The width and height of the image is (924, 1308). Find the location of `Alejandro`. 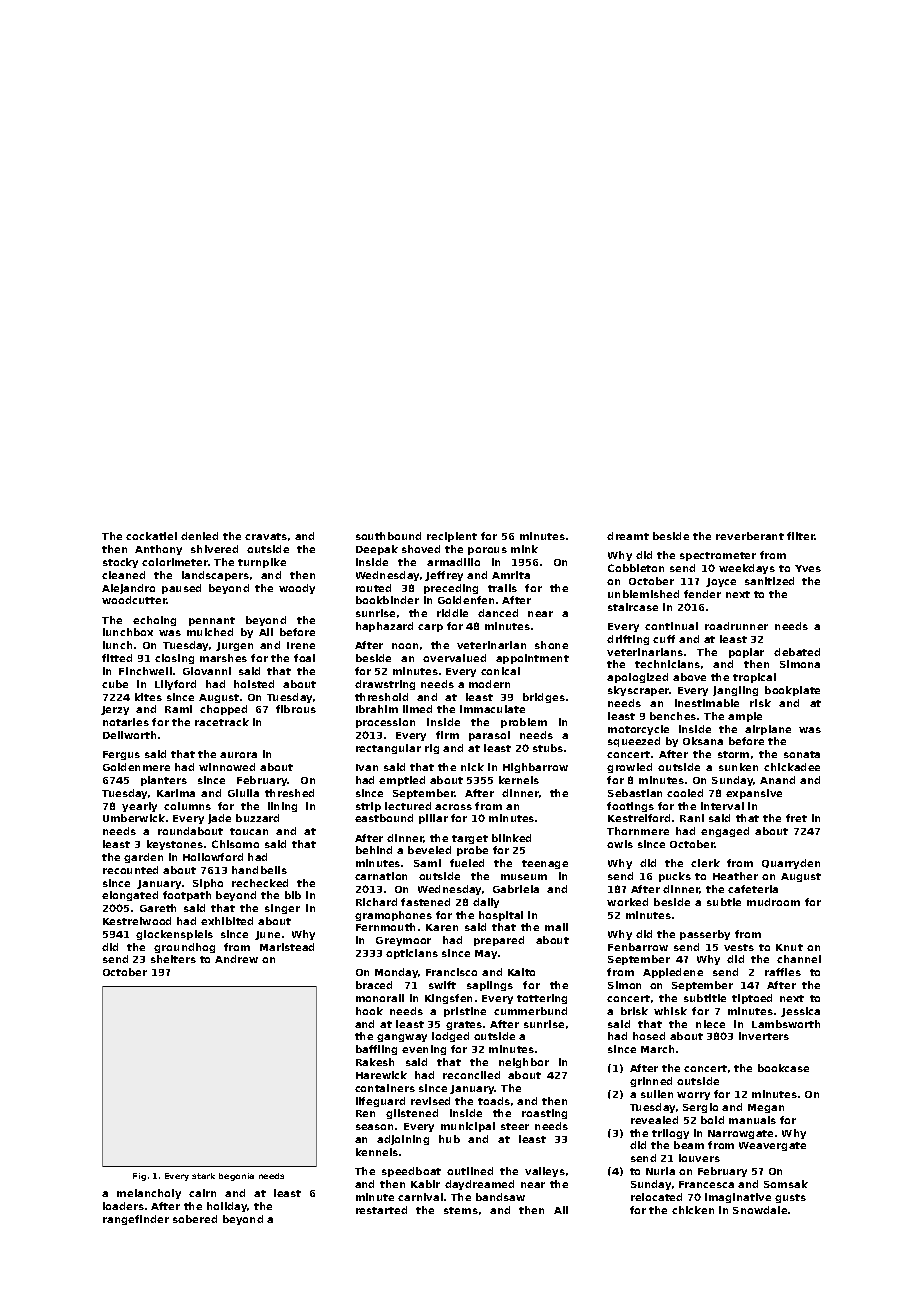

Alejandro is located at coordinates (128, 589).
